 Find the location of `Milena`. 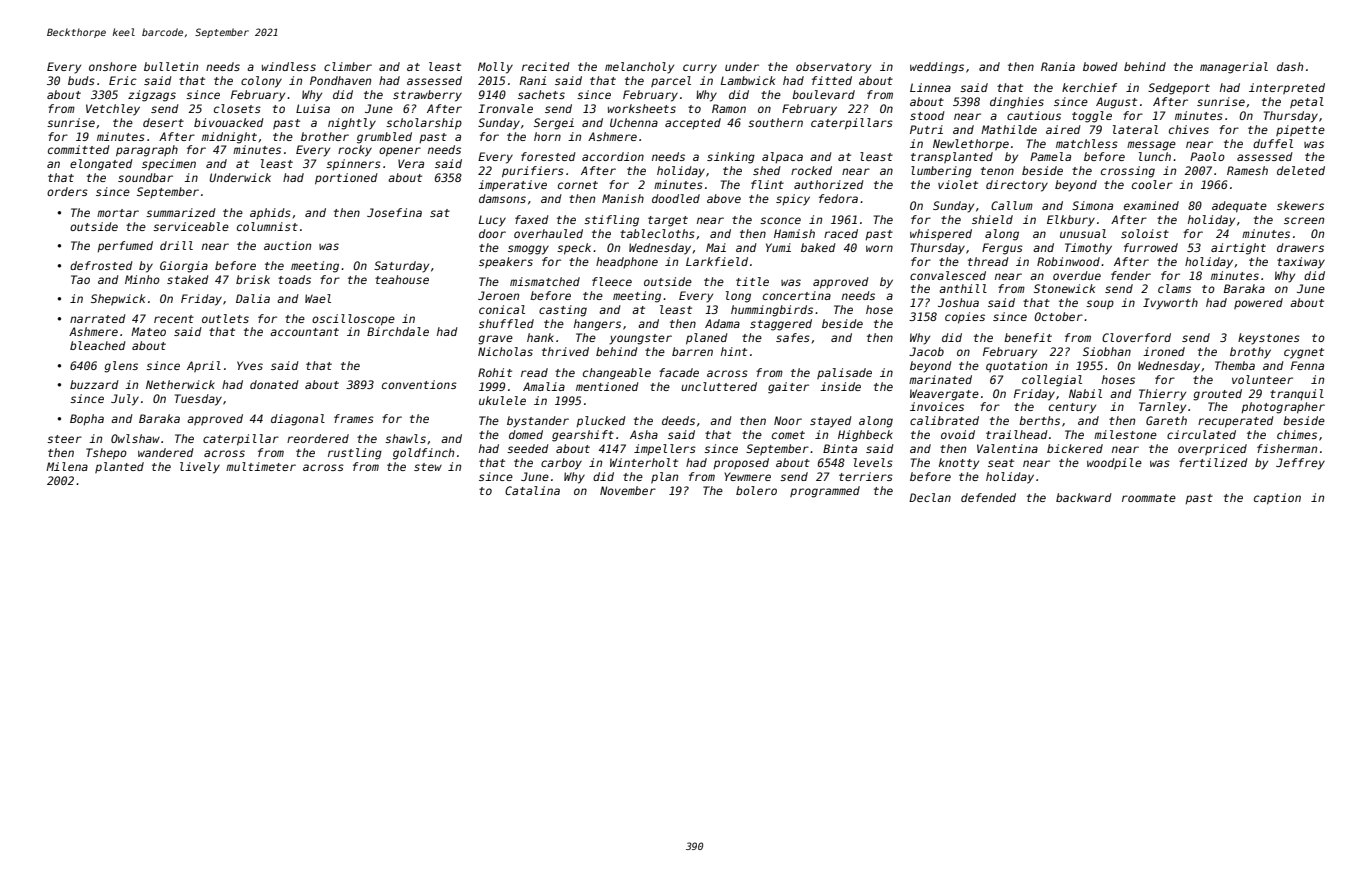

Milena is located at coordinates (67, 466).
